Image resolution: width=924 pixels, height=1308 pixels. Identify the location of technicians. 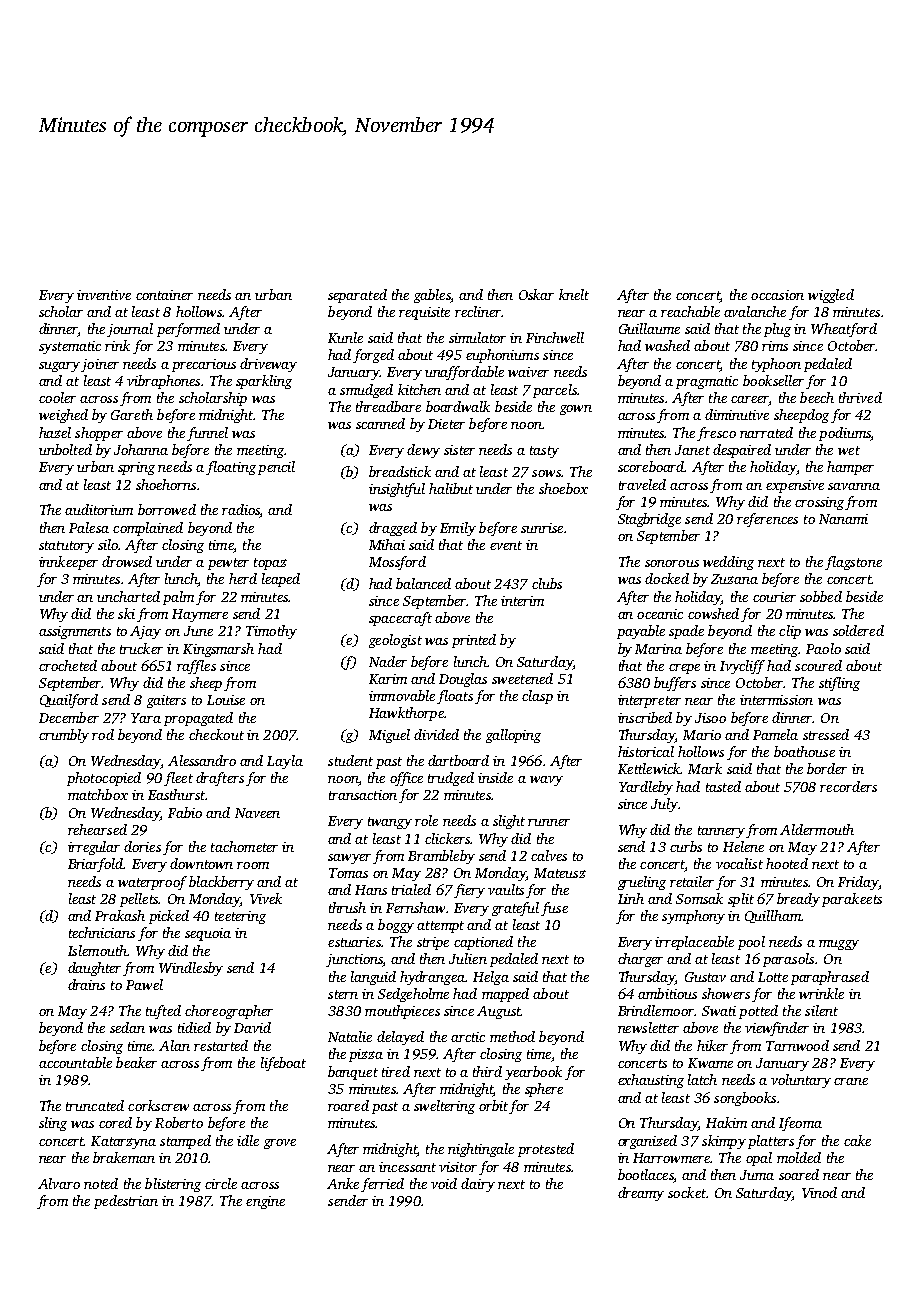
(102, 932).
